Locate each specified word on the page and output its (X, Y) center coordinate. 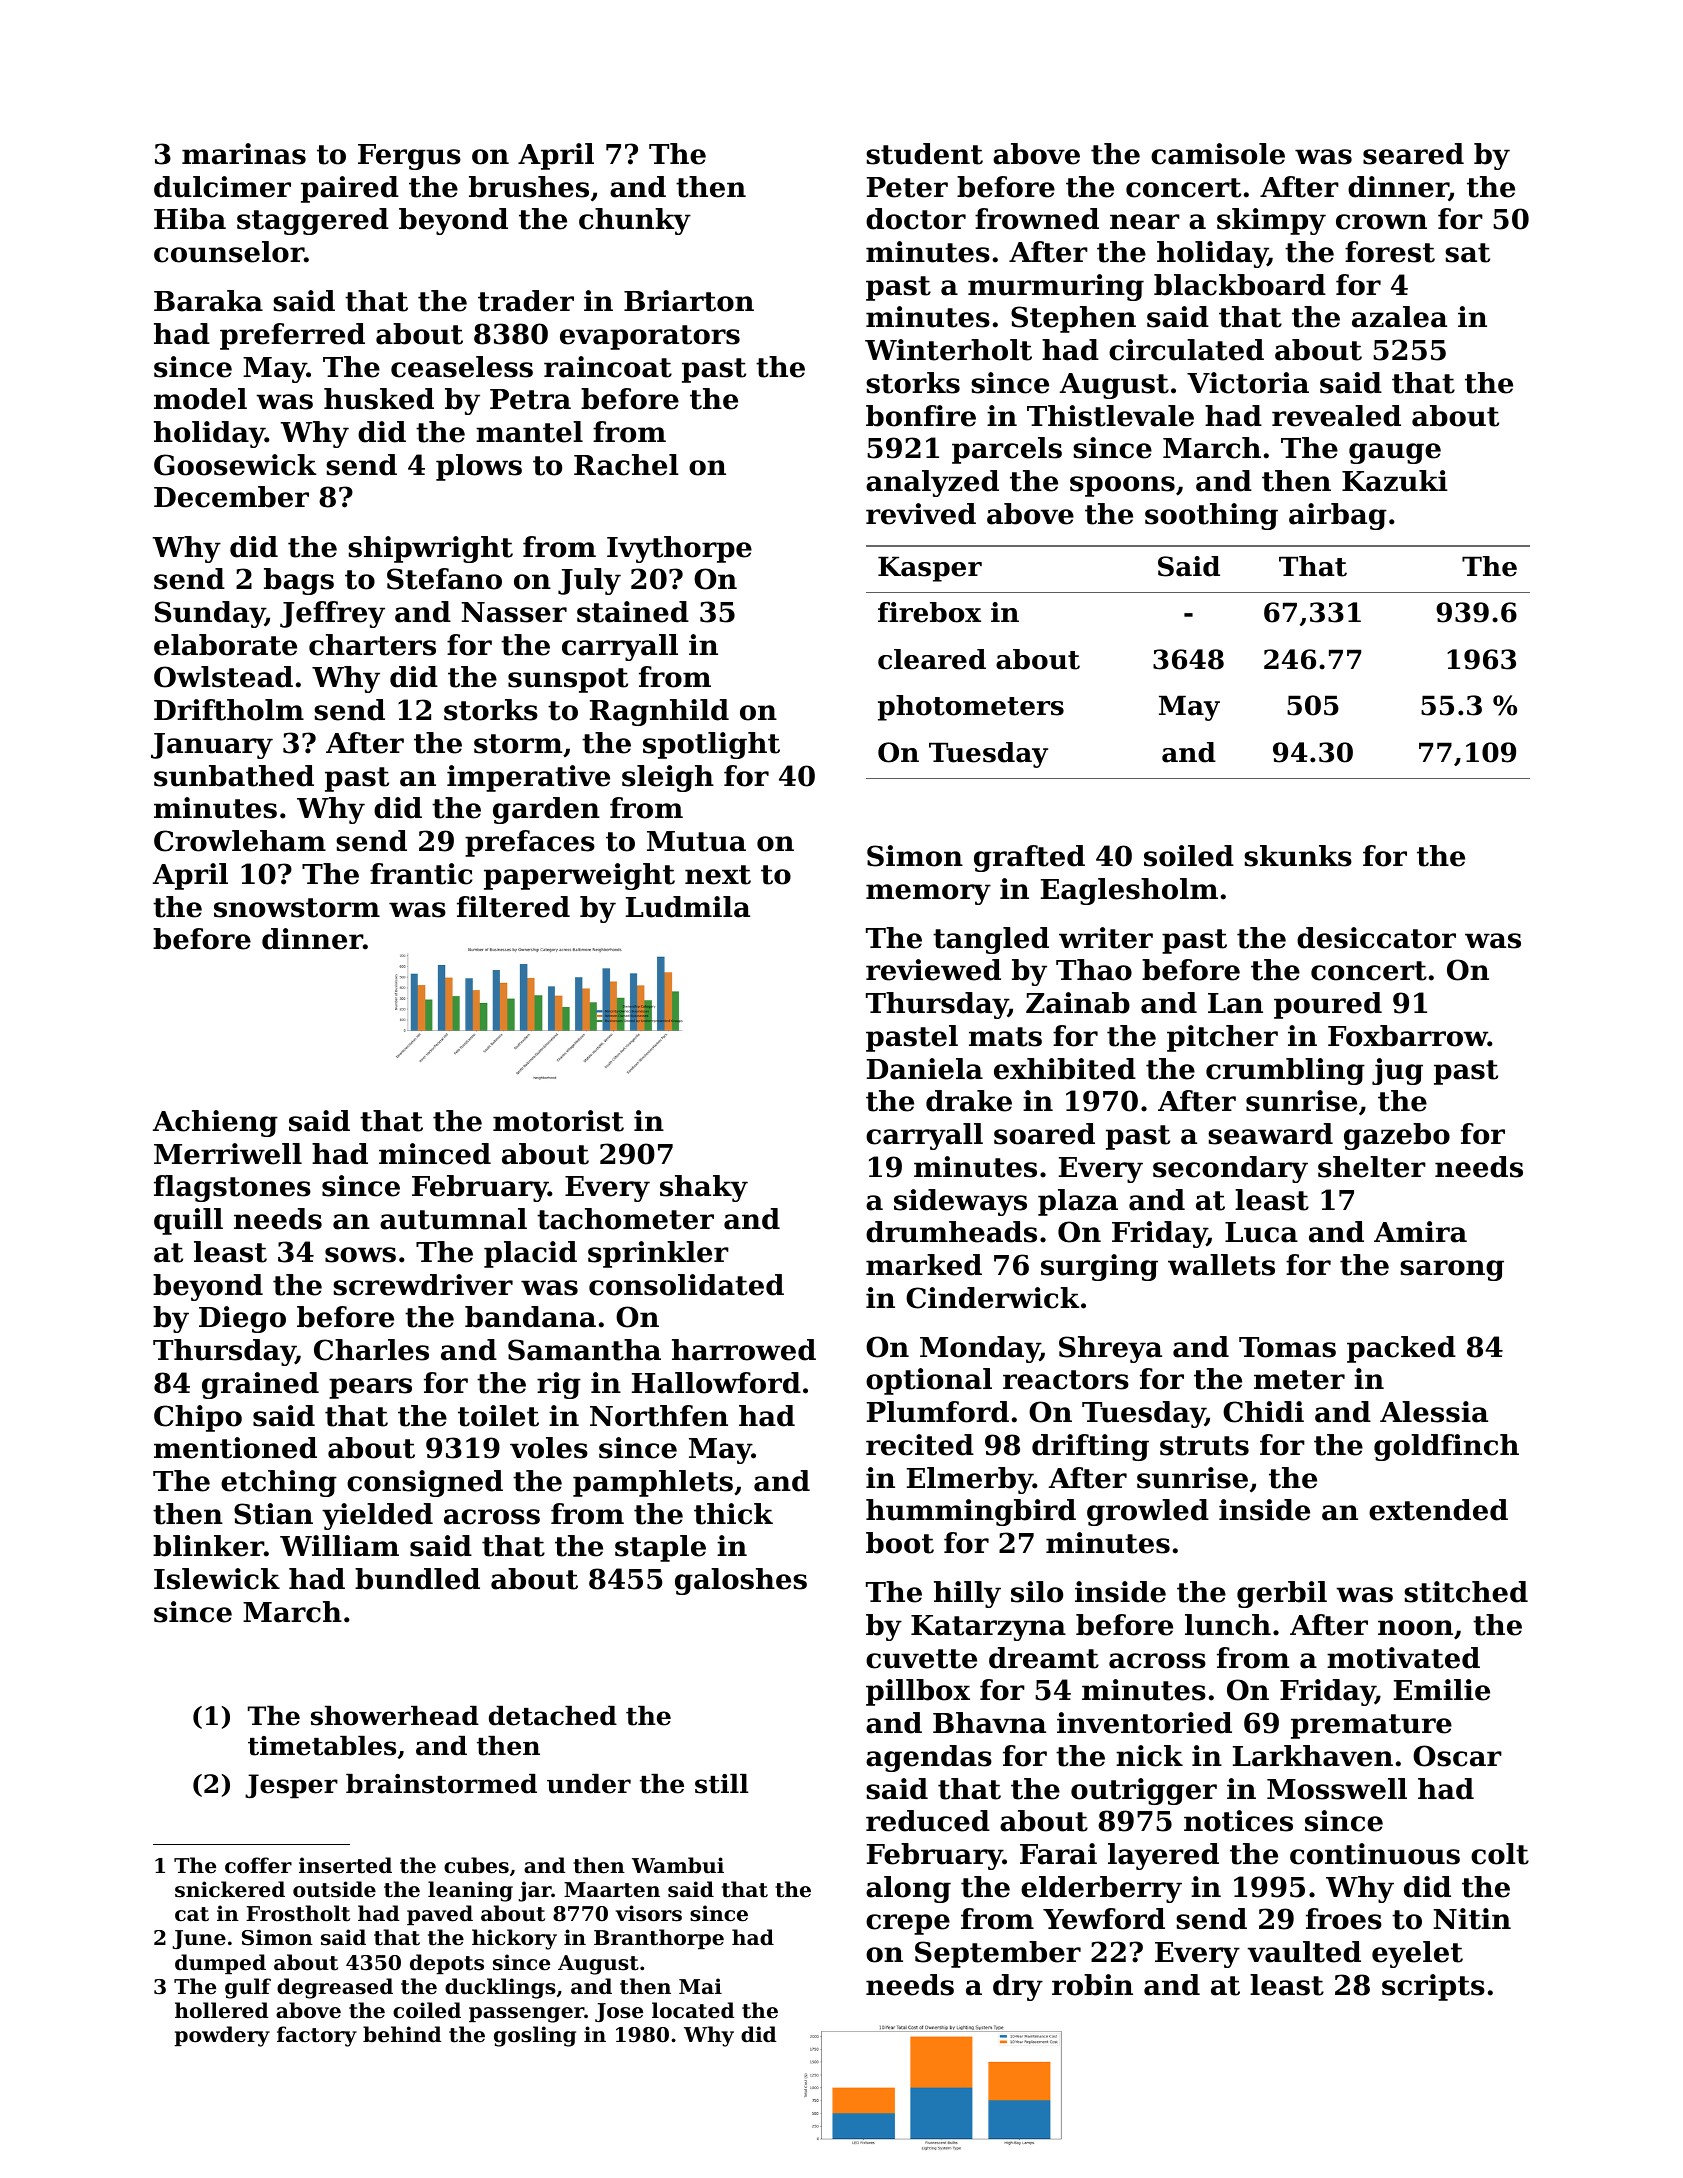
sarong (1452, 1270)
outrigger (1144, 1791)
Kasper (930, 569)
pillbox (918, 1692)
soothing (1211, 516)
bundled (417, 1579)
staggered (313, 221)
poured (1328, 1005)
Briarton (689, 301)
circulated (1186, 350)
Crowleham (240, 841)
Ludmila (688, 907)
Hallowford (716, 1383)
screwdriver (423, 1285)
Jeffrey (332, 614)
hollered (222, 2010)
